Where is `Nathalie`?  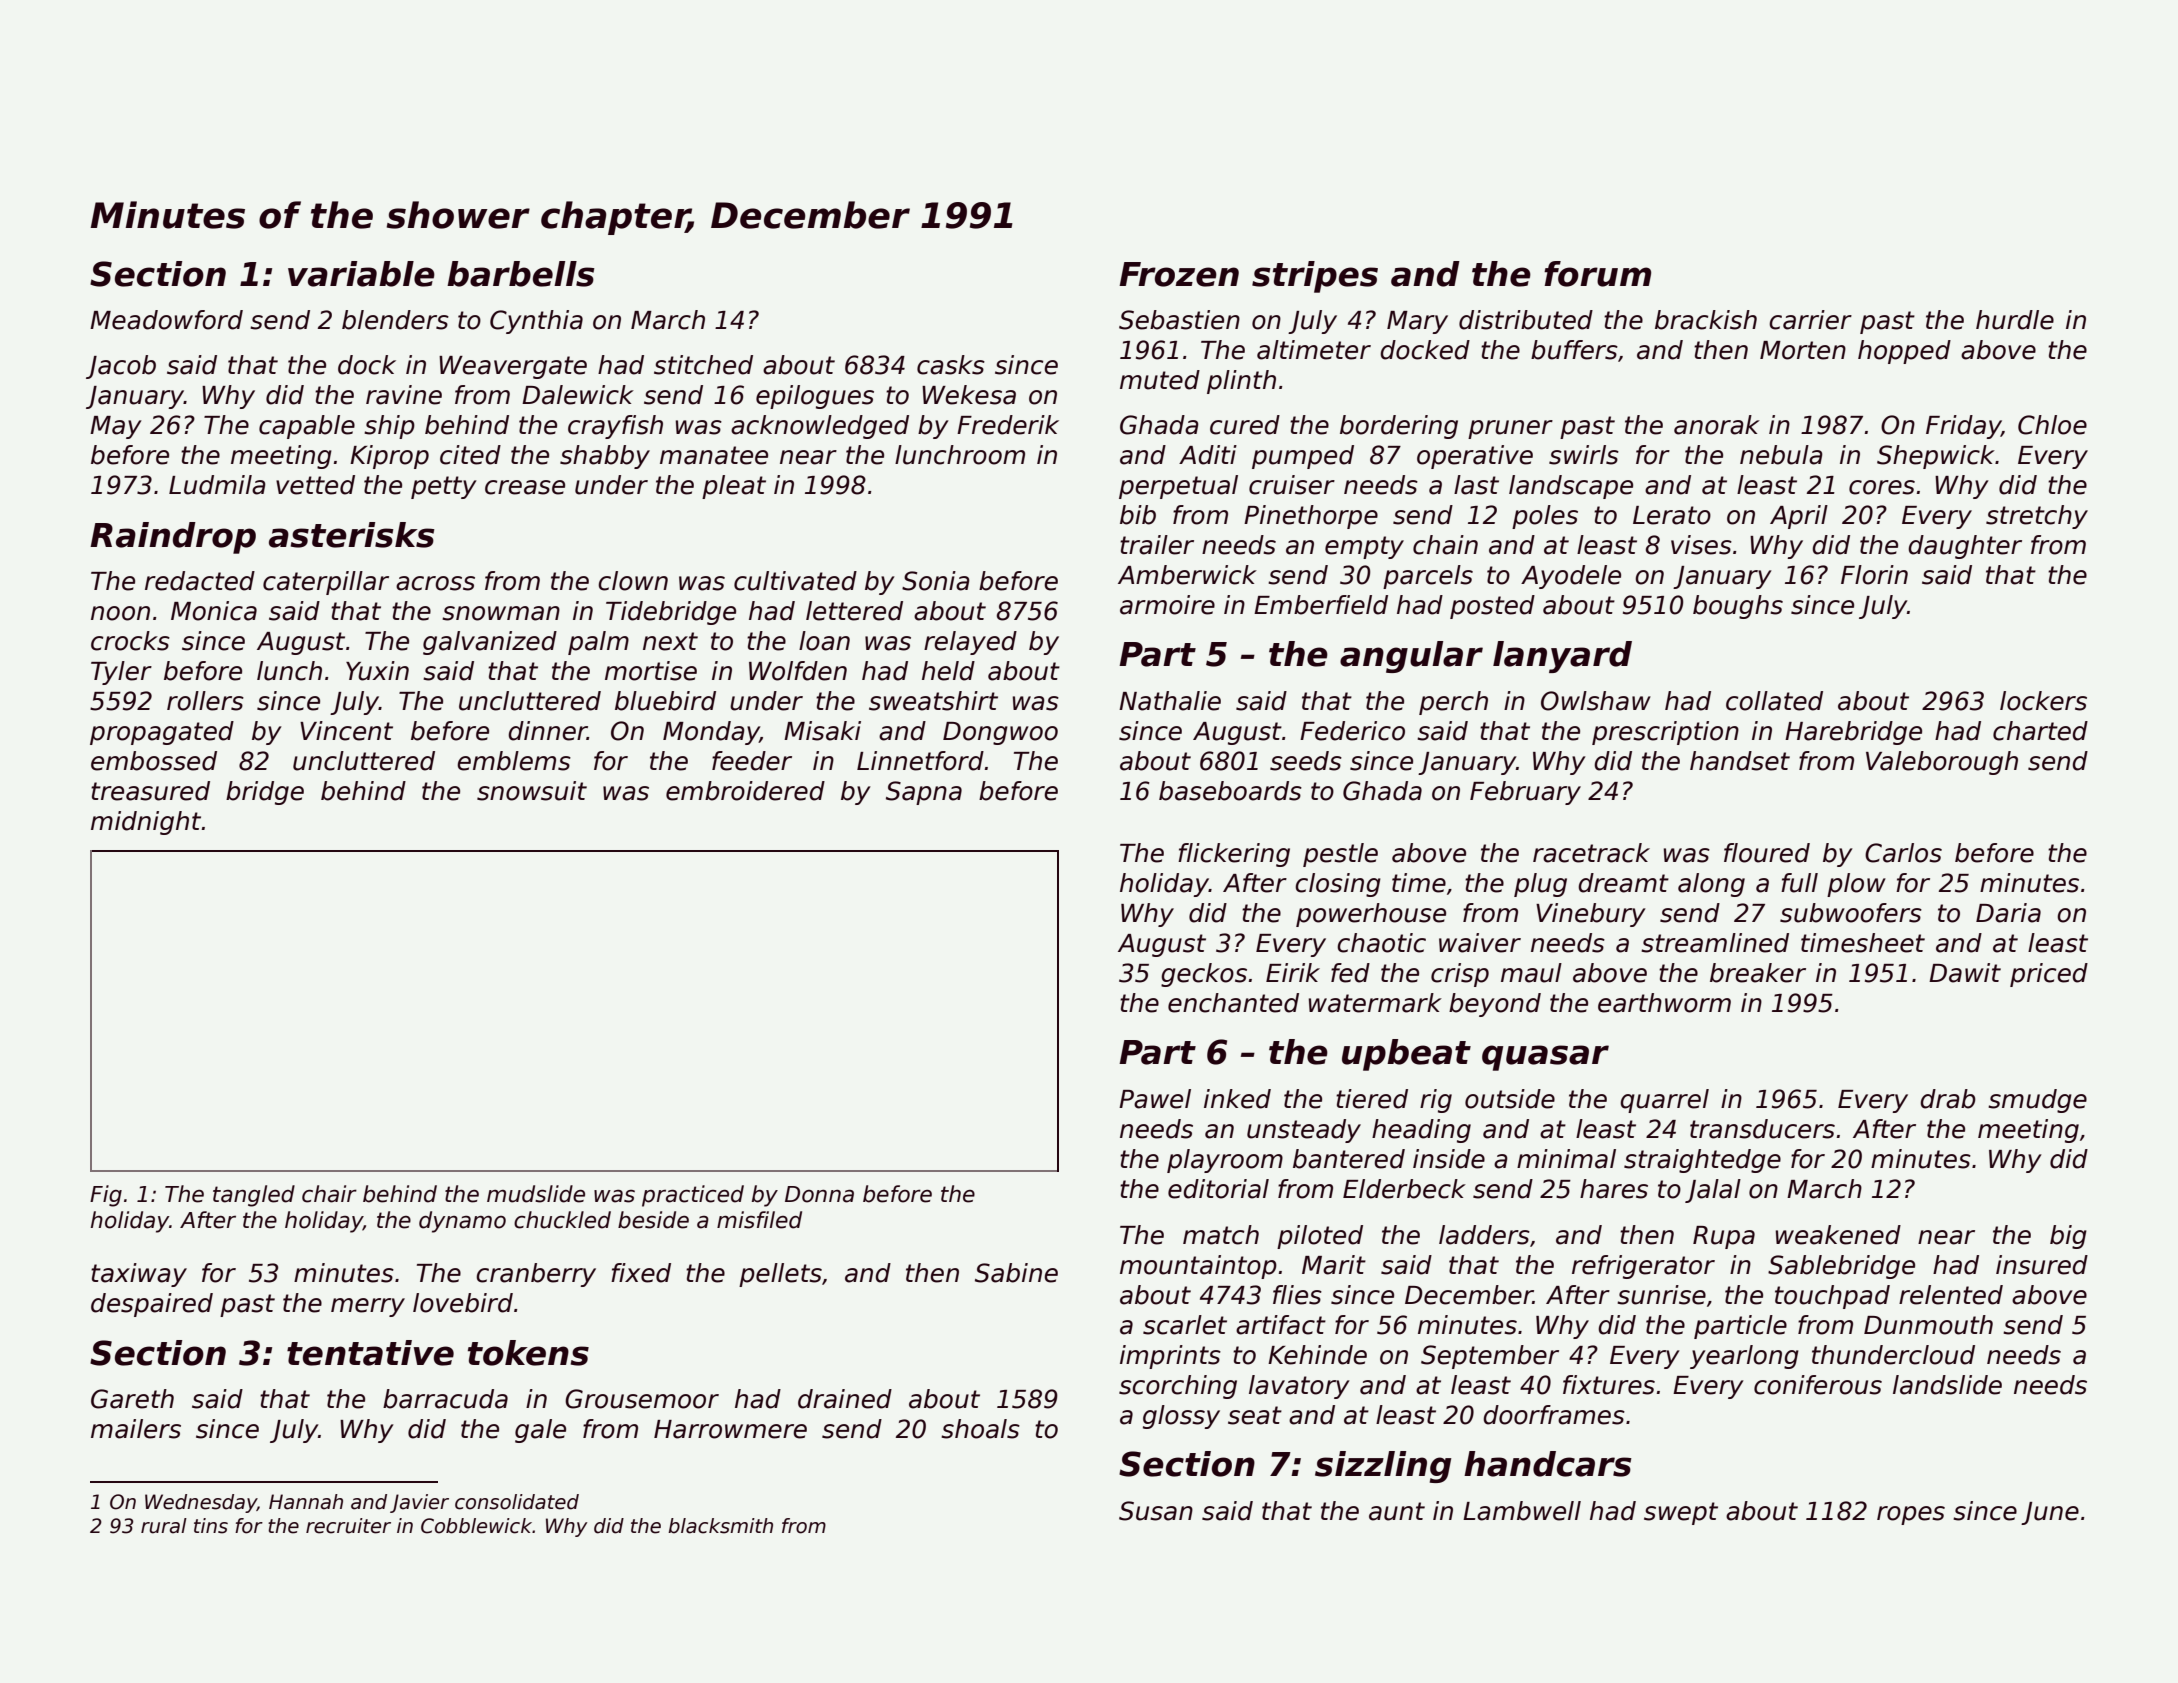 Nathalie is located at coordinates (1170, 701).
